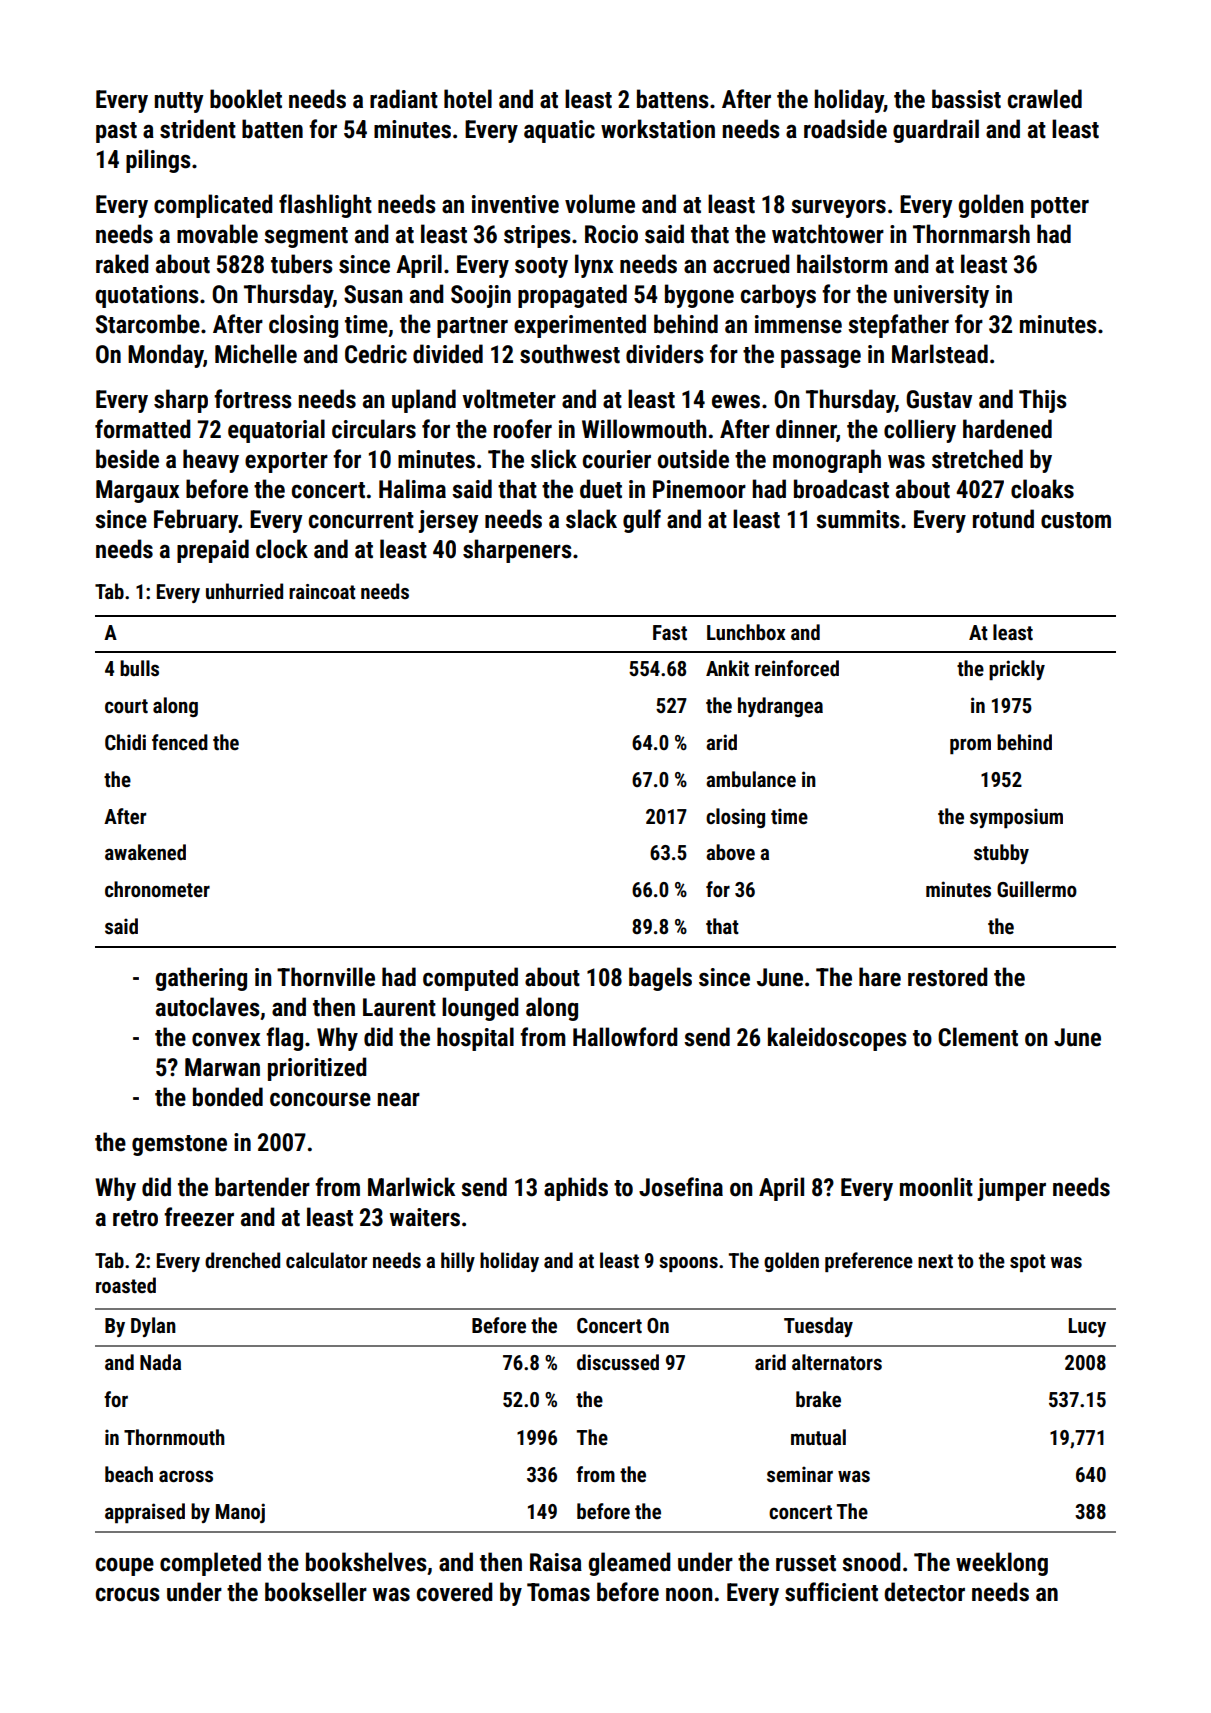  Describe the element at coordinates (618, 1362) in the screenshot. I see `discussed` at that location.
